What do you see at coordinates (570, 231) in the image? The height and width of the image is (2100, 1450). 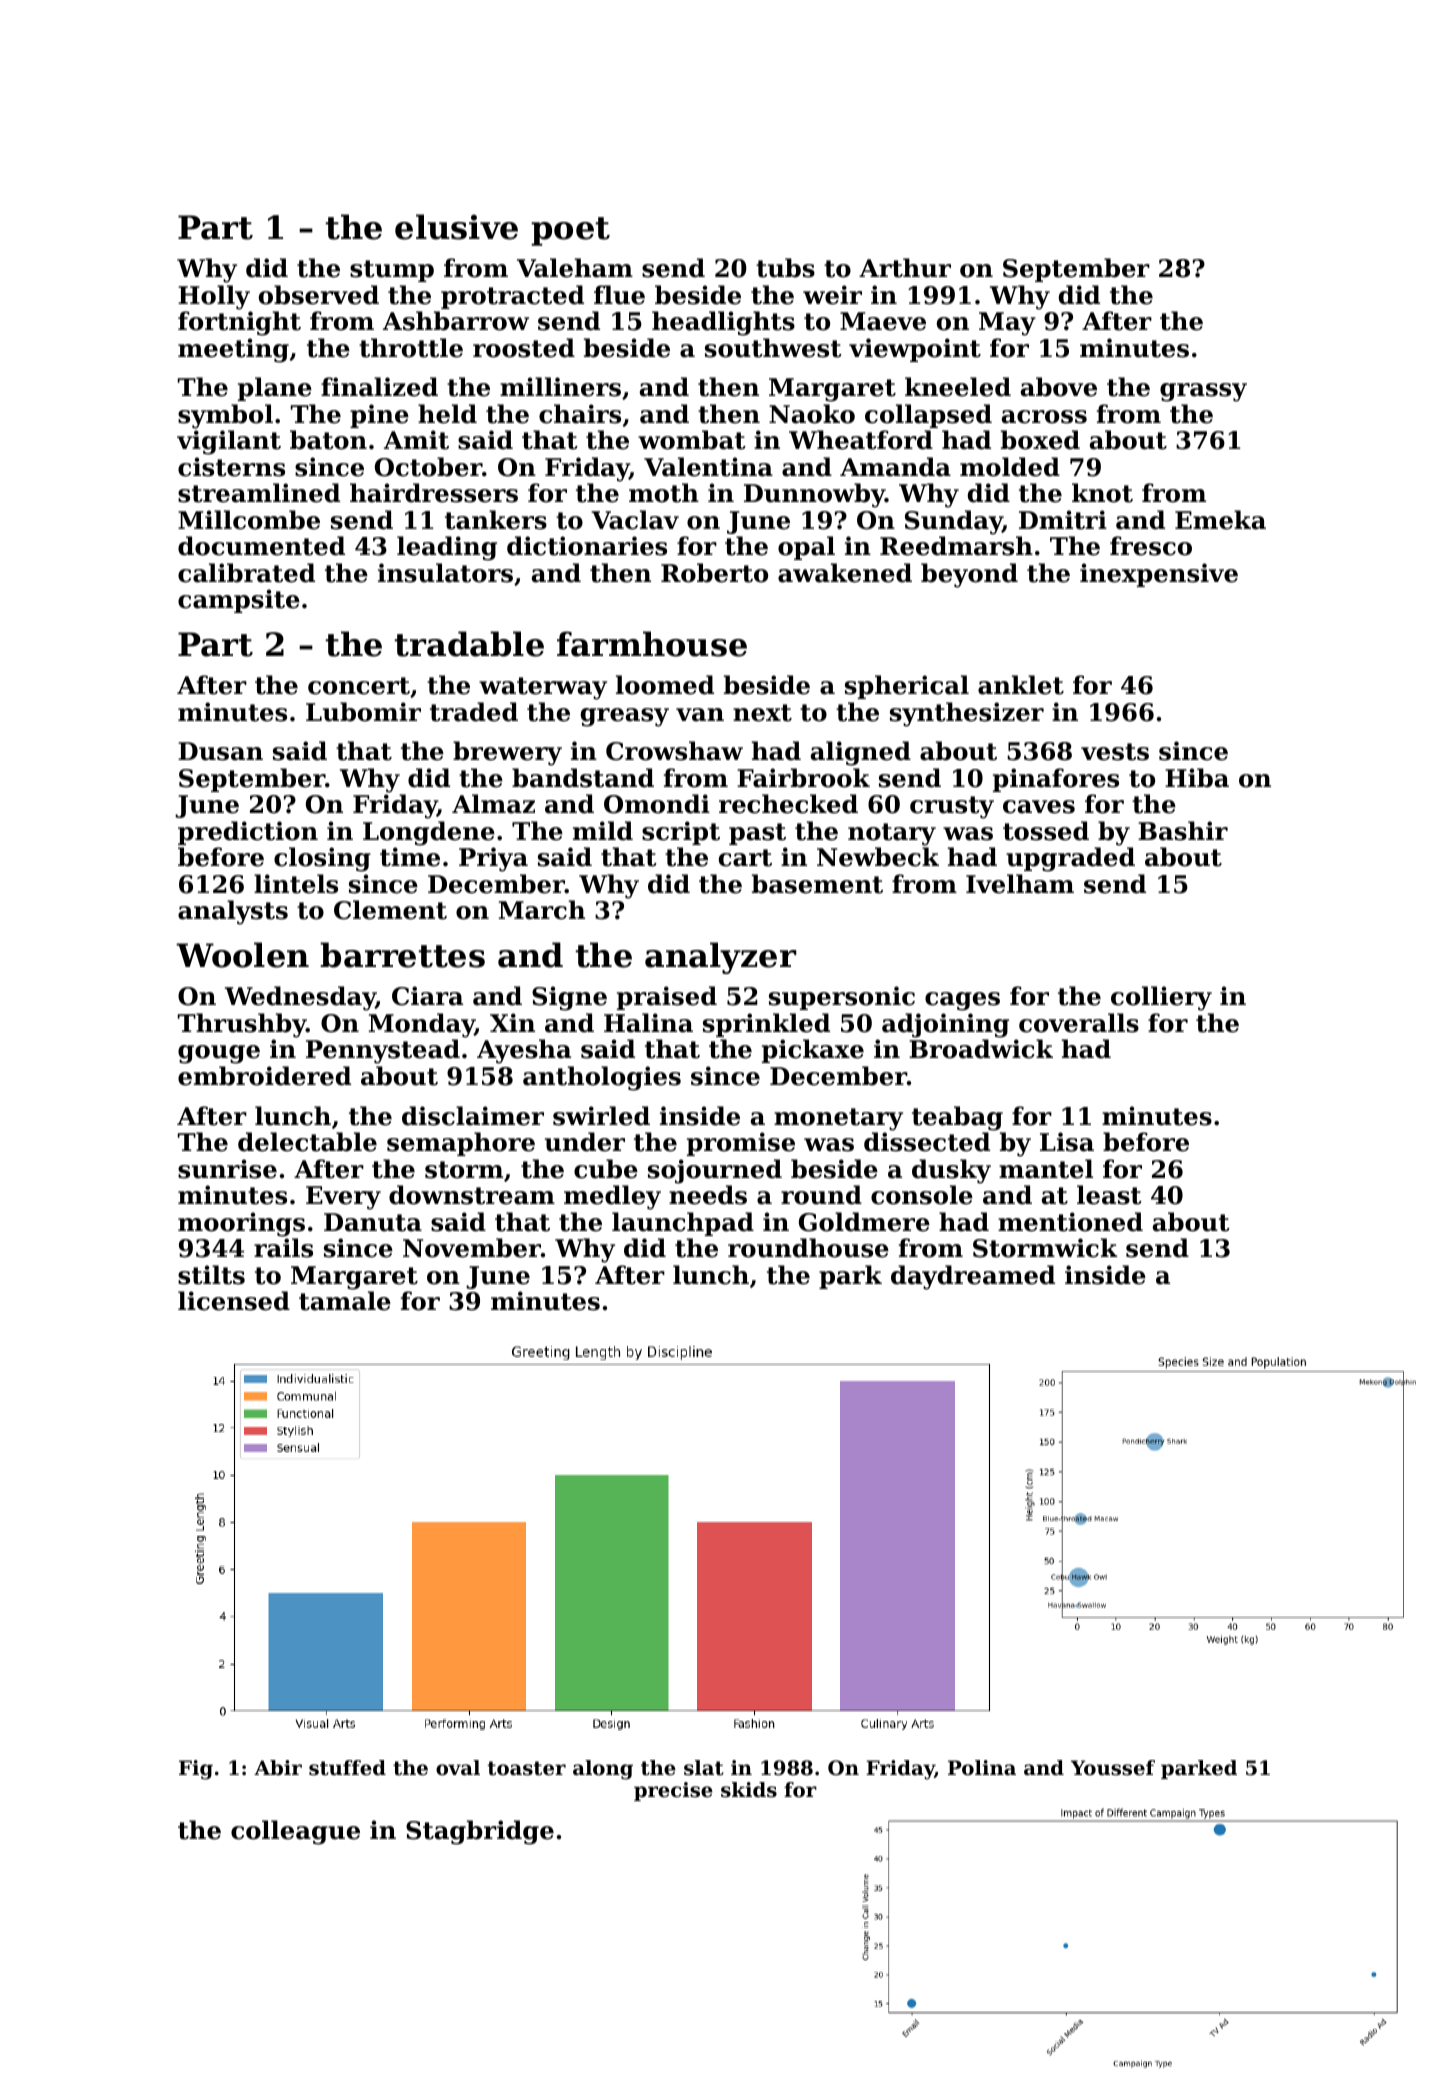 I see `poet` at bounding box center [570, 231].
